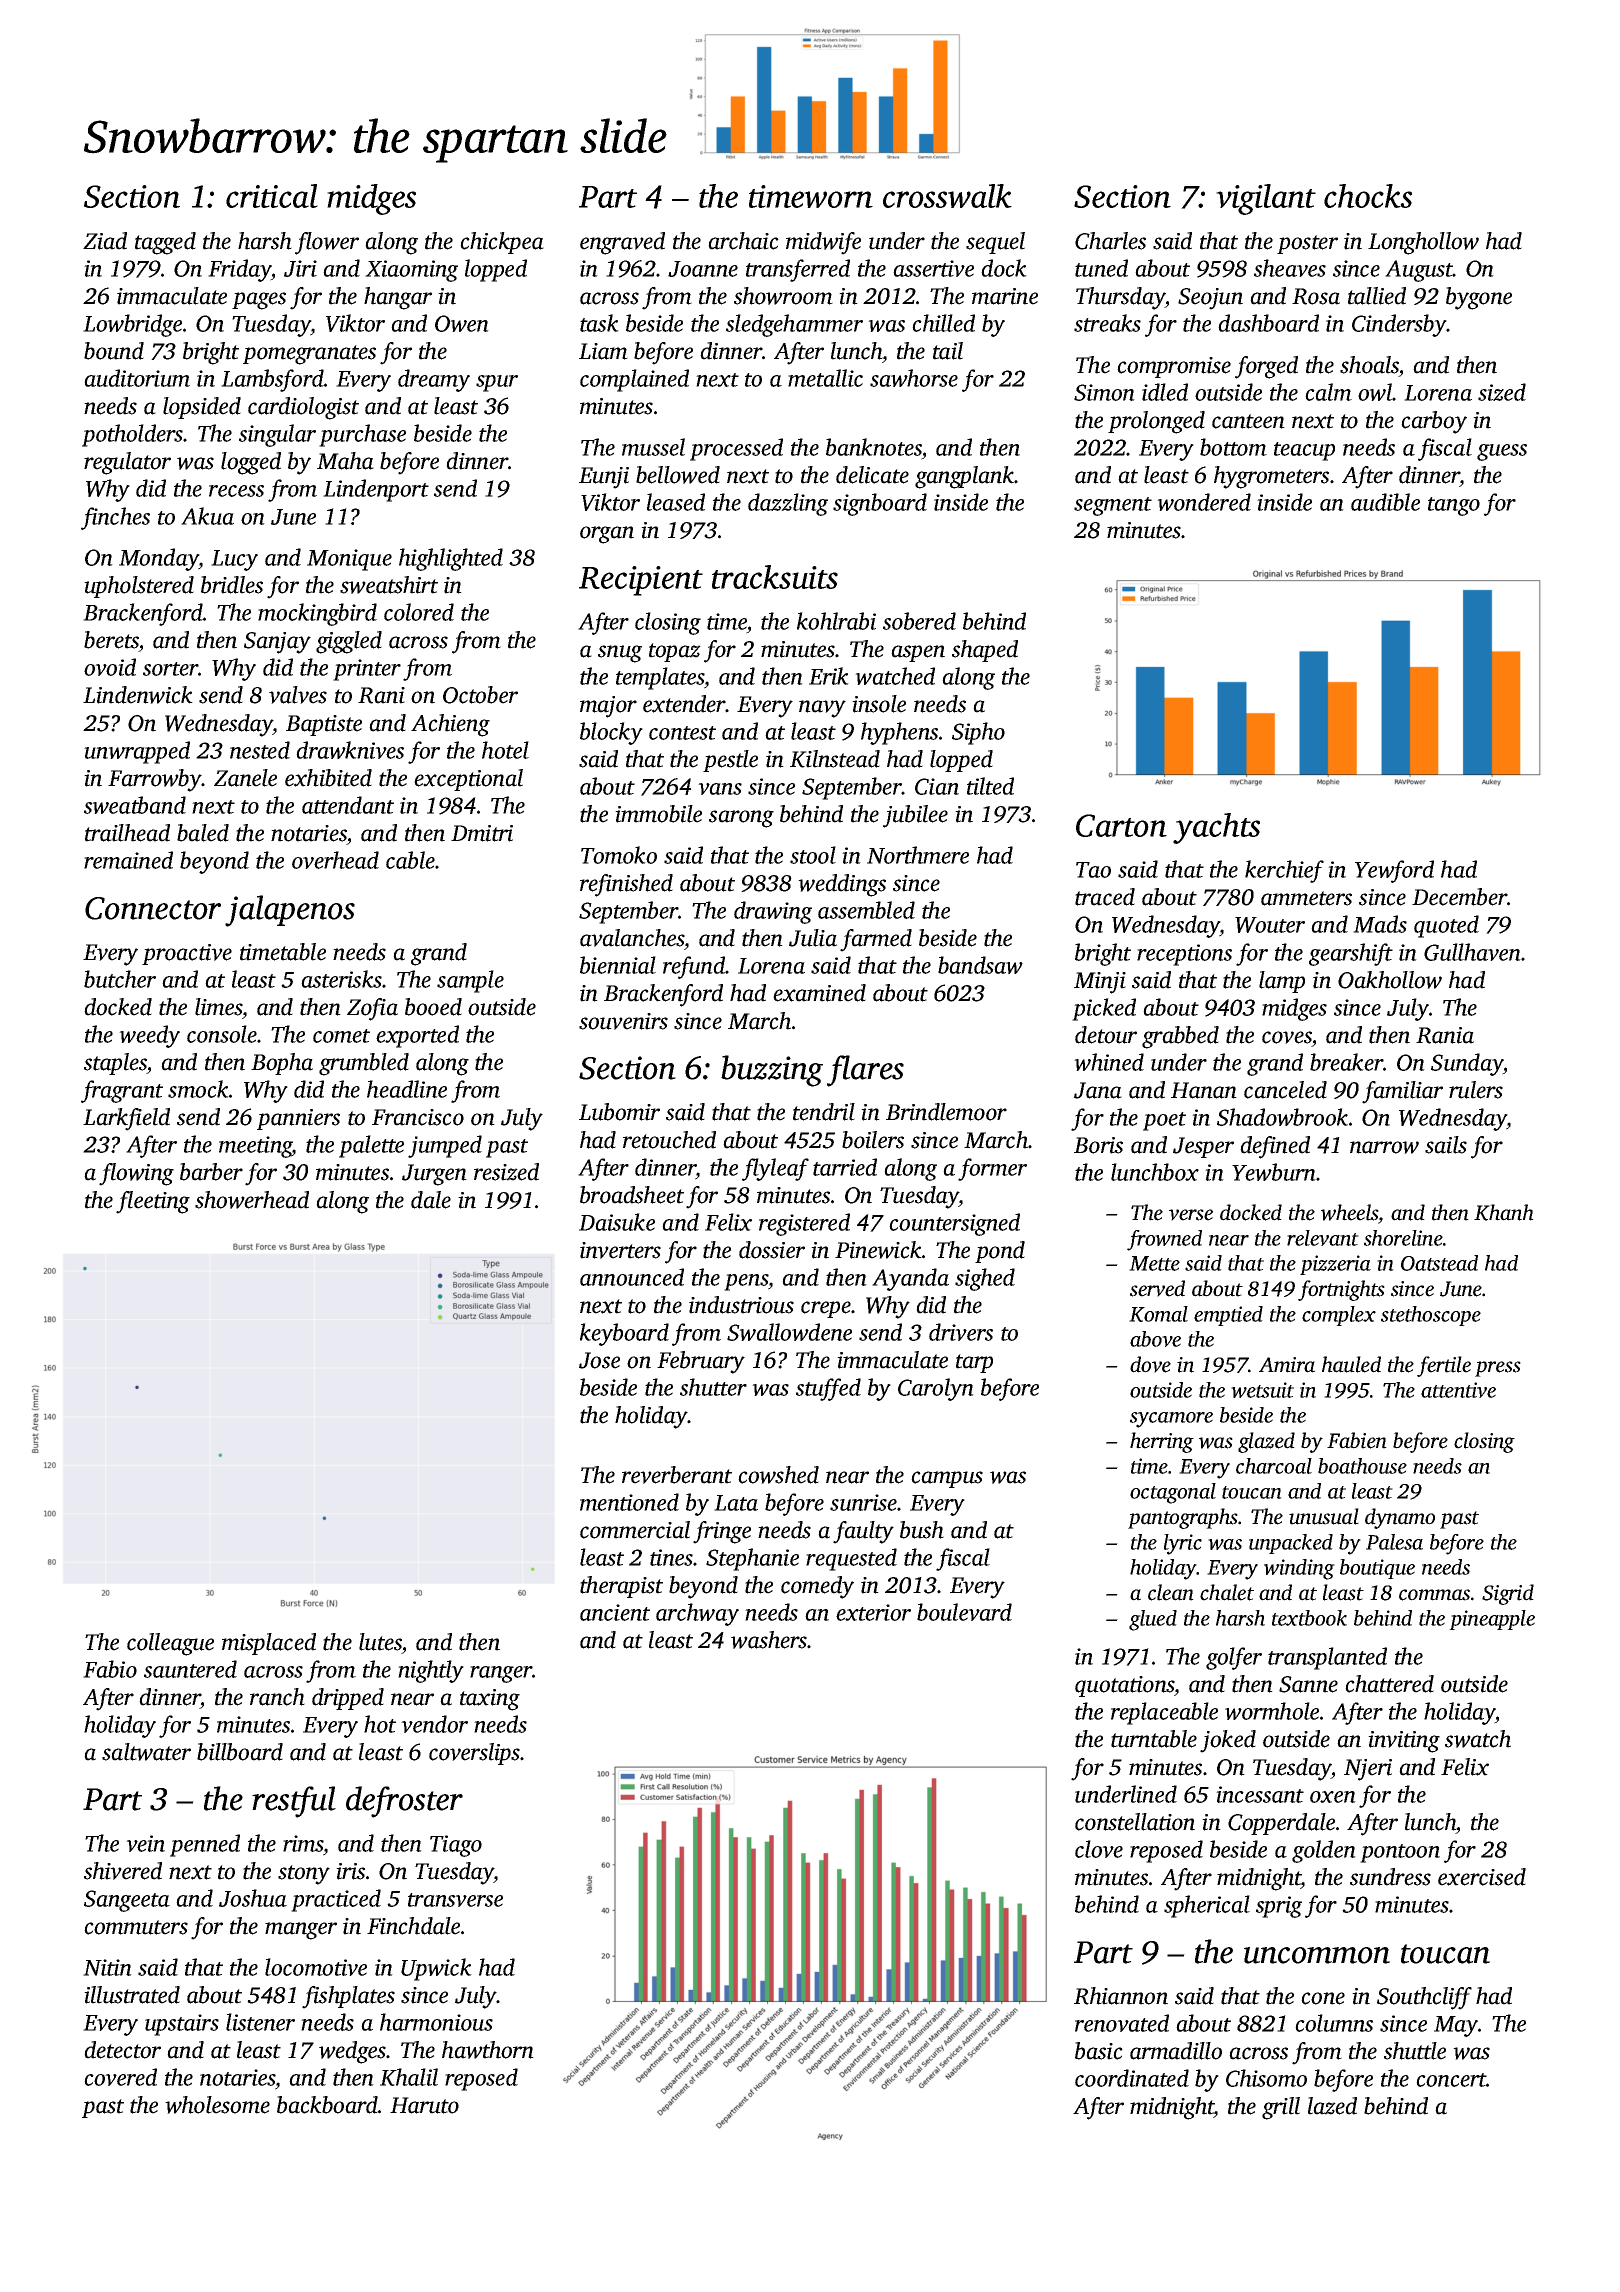  Describe the element at coordinates (155, 780) in the screenshot. I see `Farrowby` at that location.
